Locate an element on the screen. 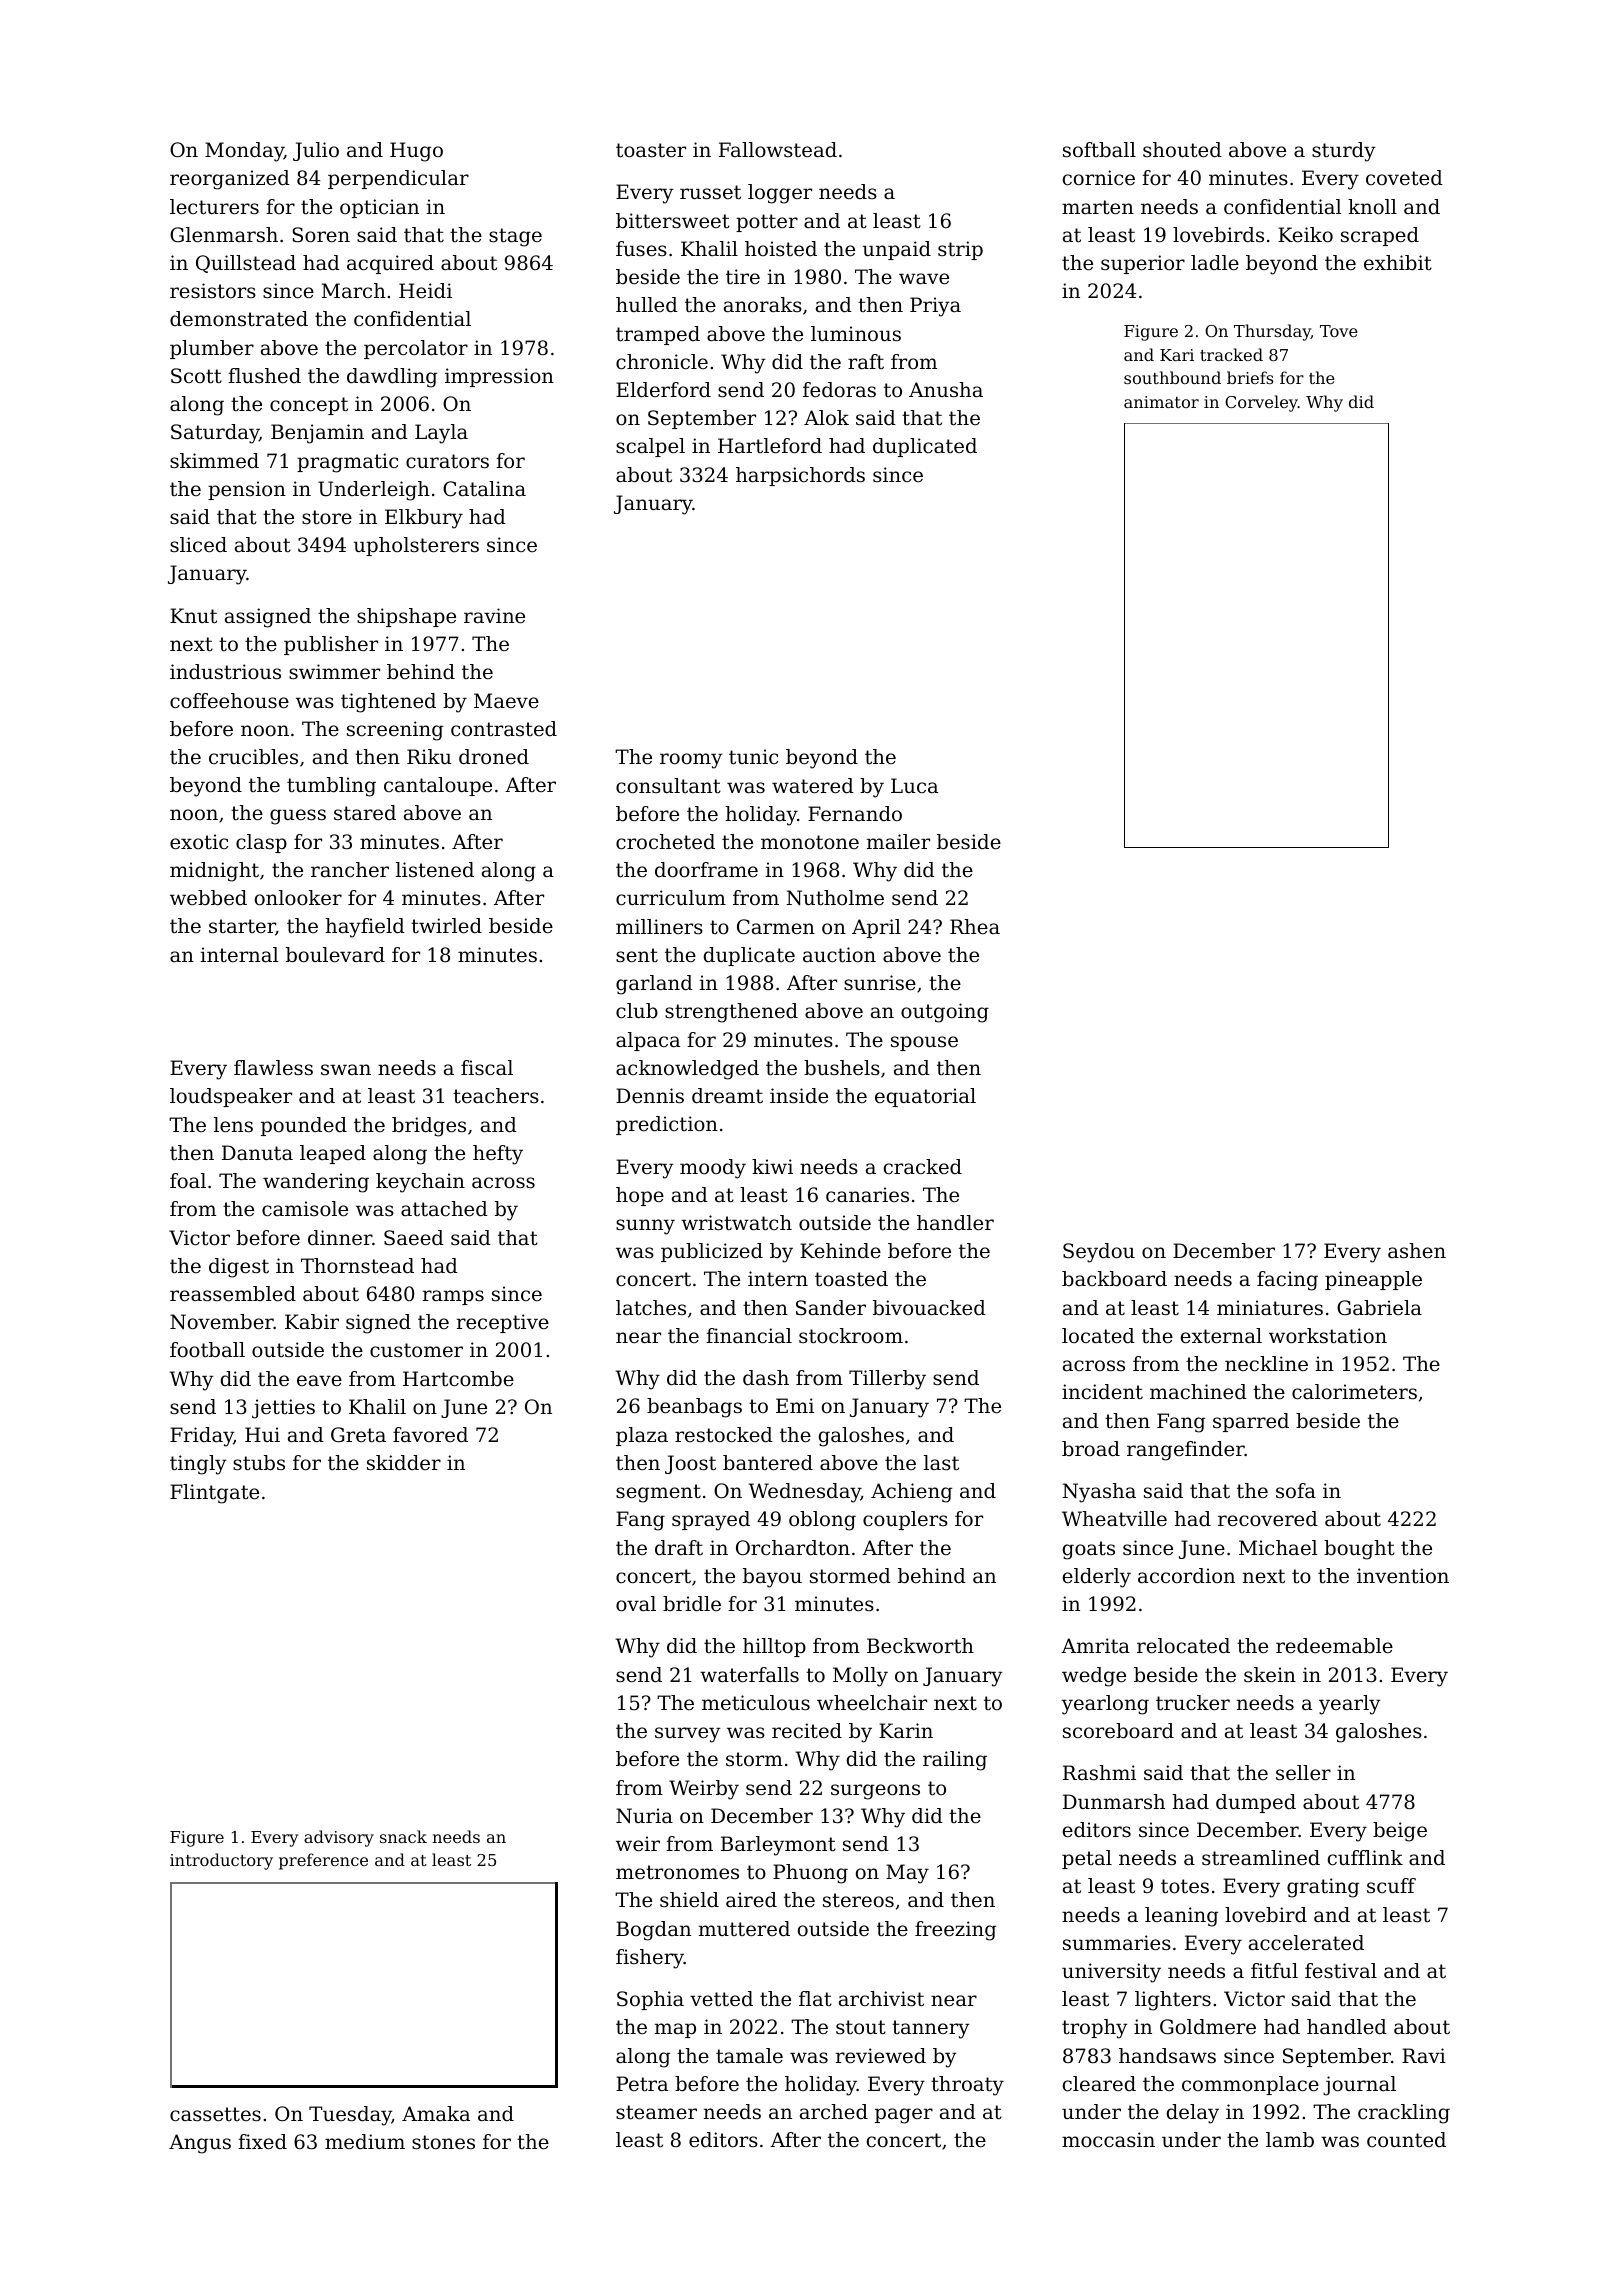  Rhea is located at coordinates (975, 927).
